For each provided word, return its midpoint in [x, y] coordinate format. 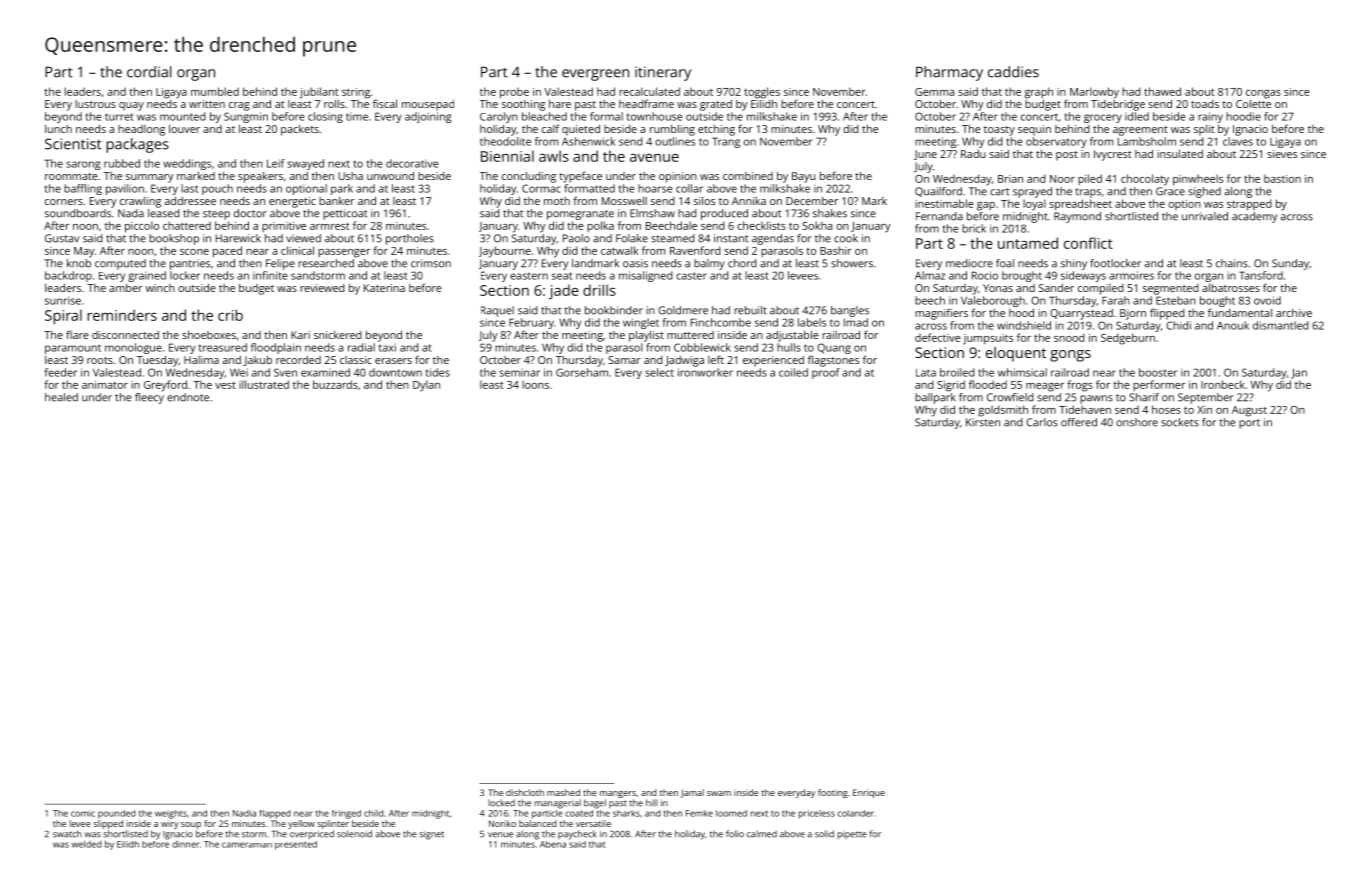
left [716, 359]
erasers [393, 361]
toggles [762, 93]
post [1067, 156]
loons [535, 384]
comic [83, 813]
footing [833, 793]
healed [61, 397]
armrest [330, 226]
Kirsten [983, 422]
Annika [749, 201]
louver [184, 129]
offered [1079, 422]
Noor [1062, 179]
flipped [1167, 314]
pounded [117, 814]
